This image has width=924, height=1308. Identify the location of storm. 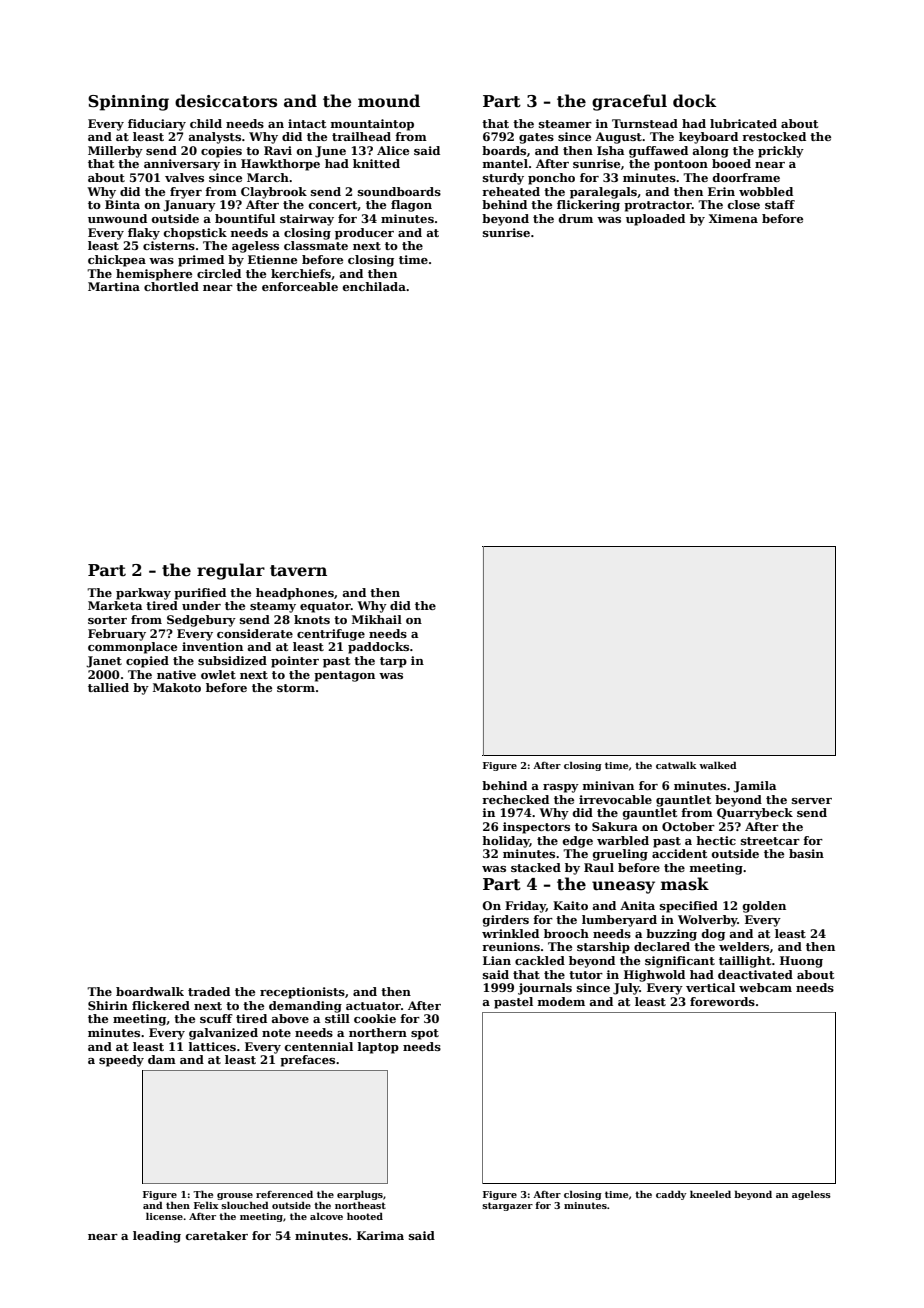
(296, 688).
